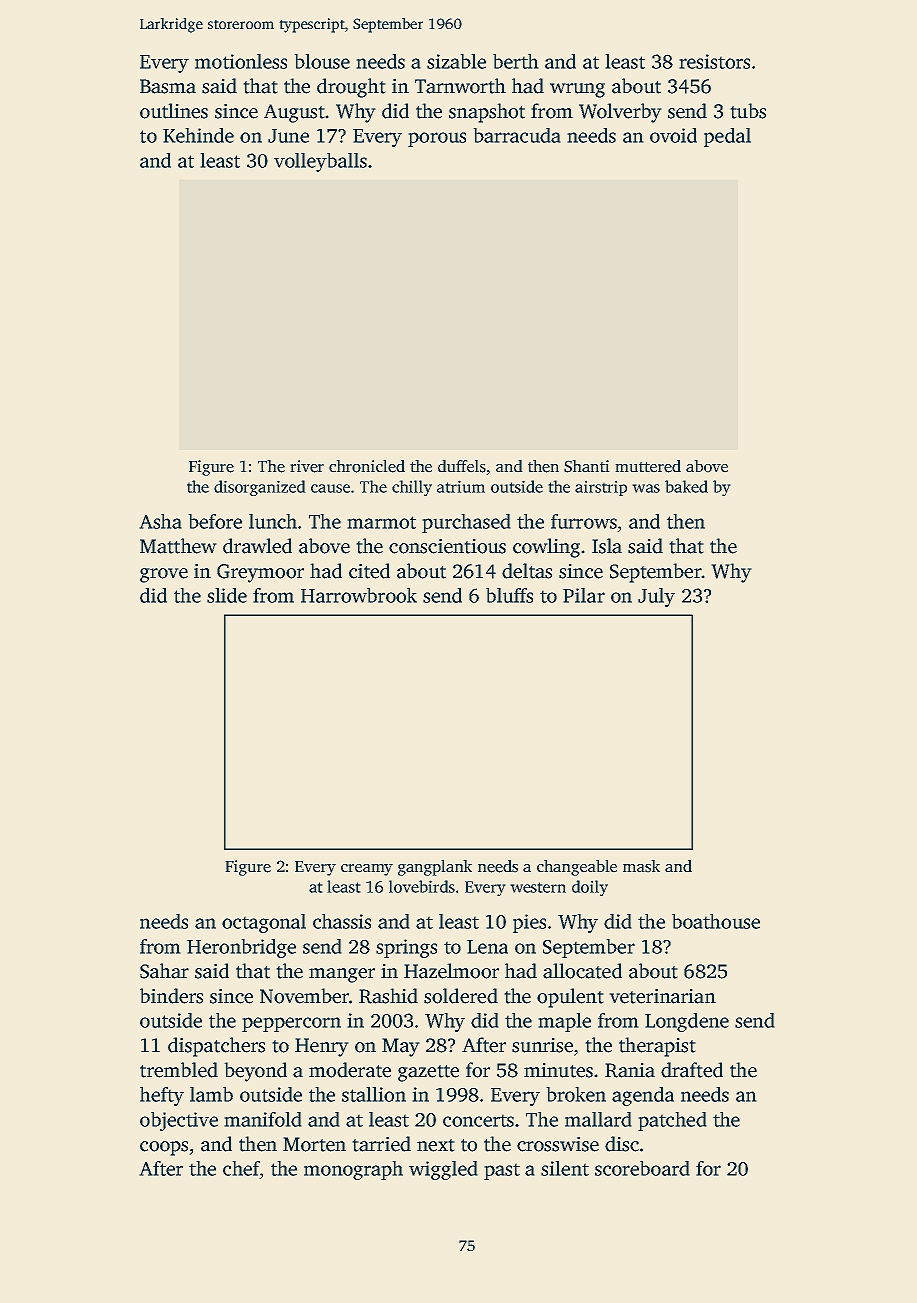 The width and height of the screenshot is (917, 1303). What do you see at coordinates (538, 887) in the screenshot?
I see `western` at bounding box center [538, 887].
